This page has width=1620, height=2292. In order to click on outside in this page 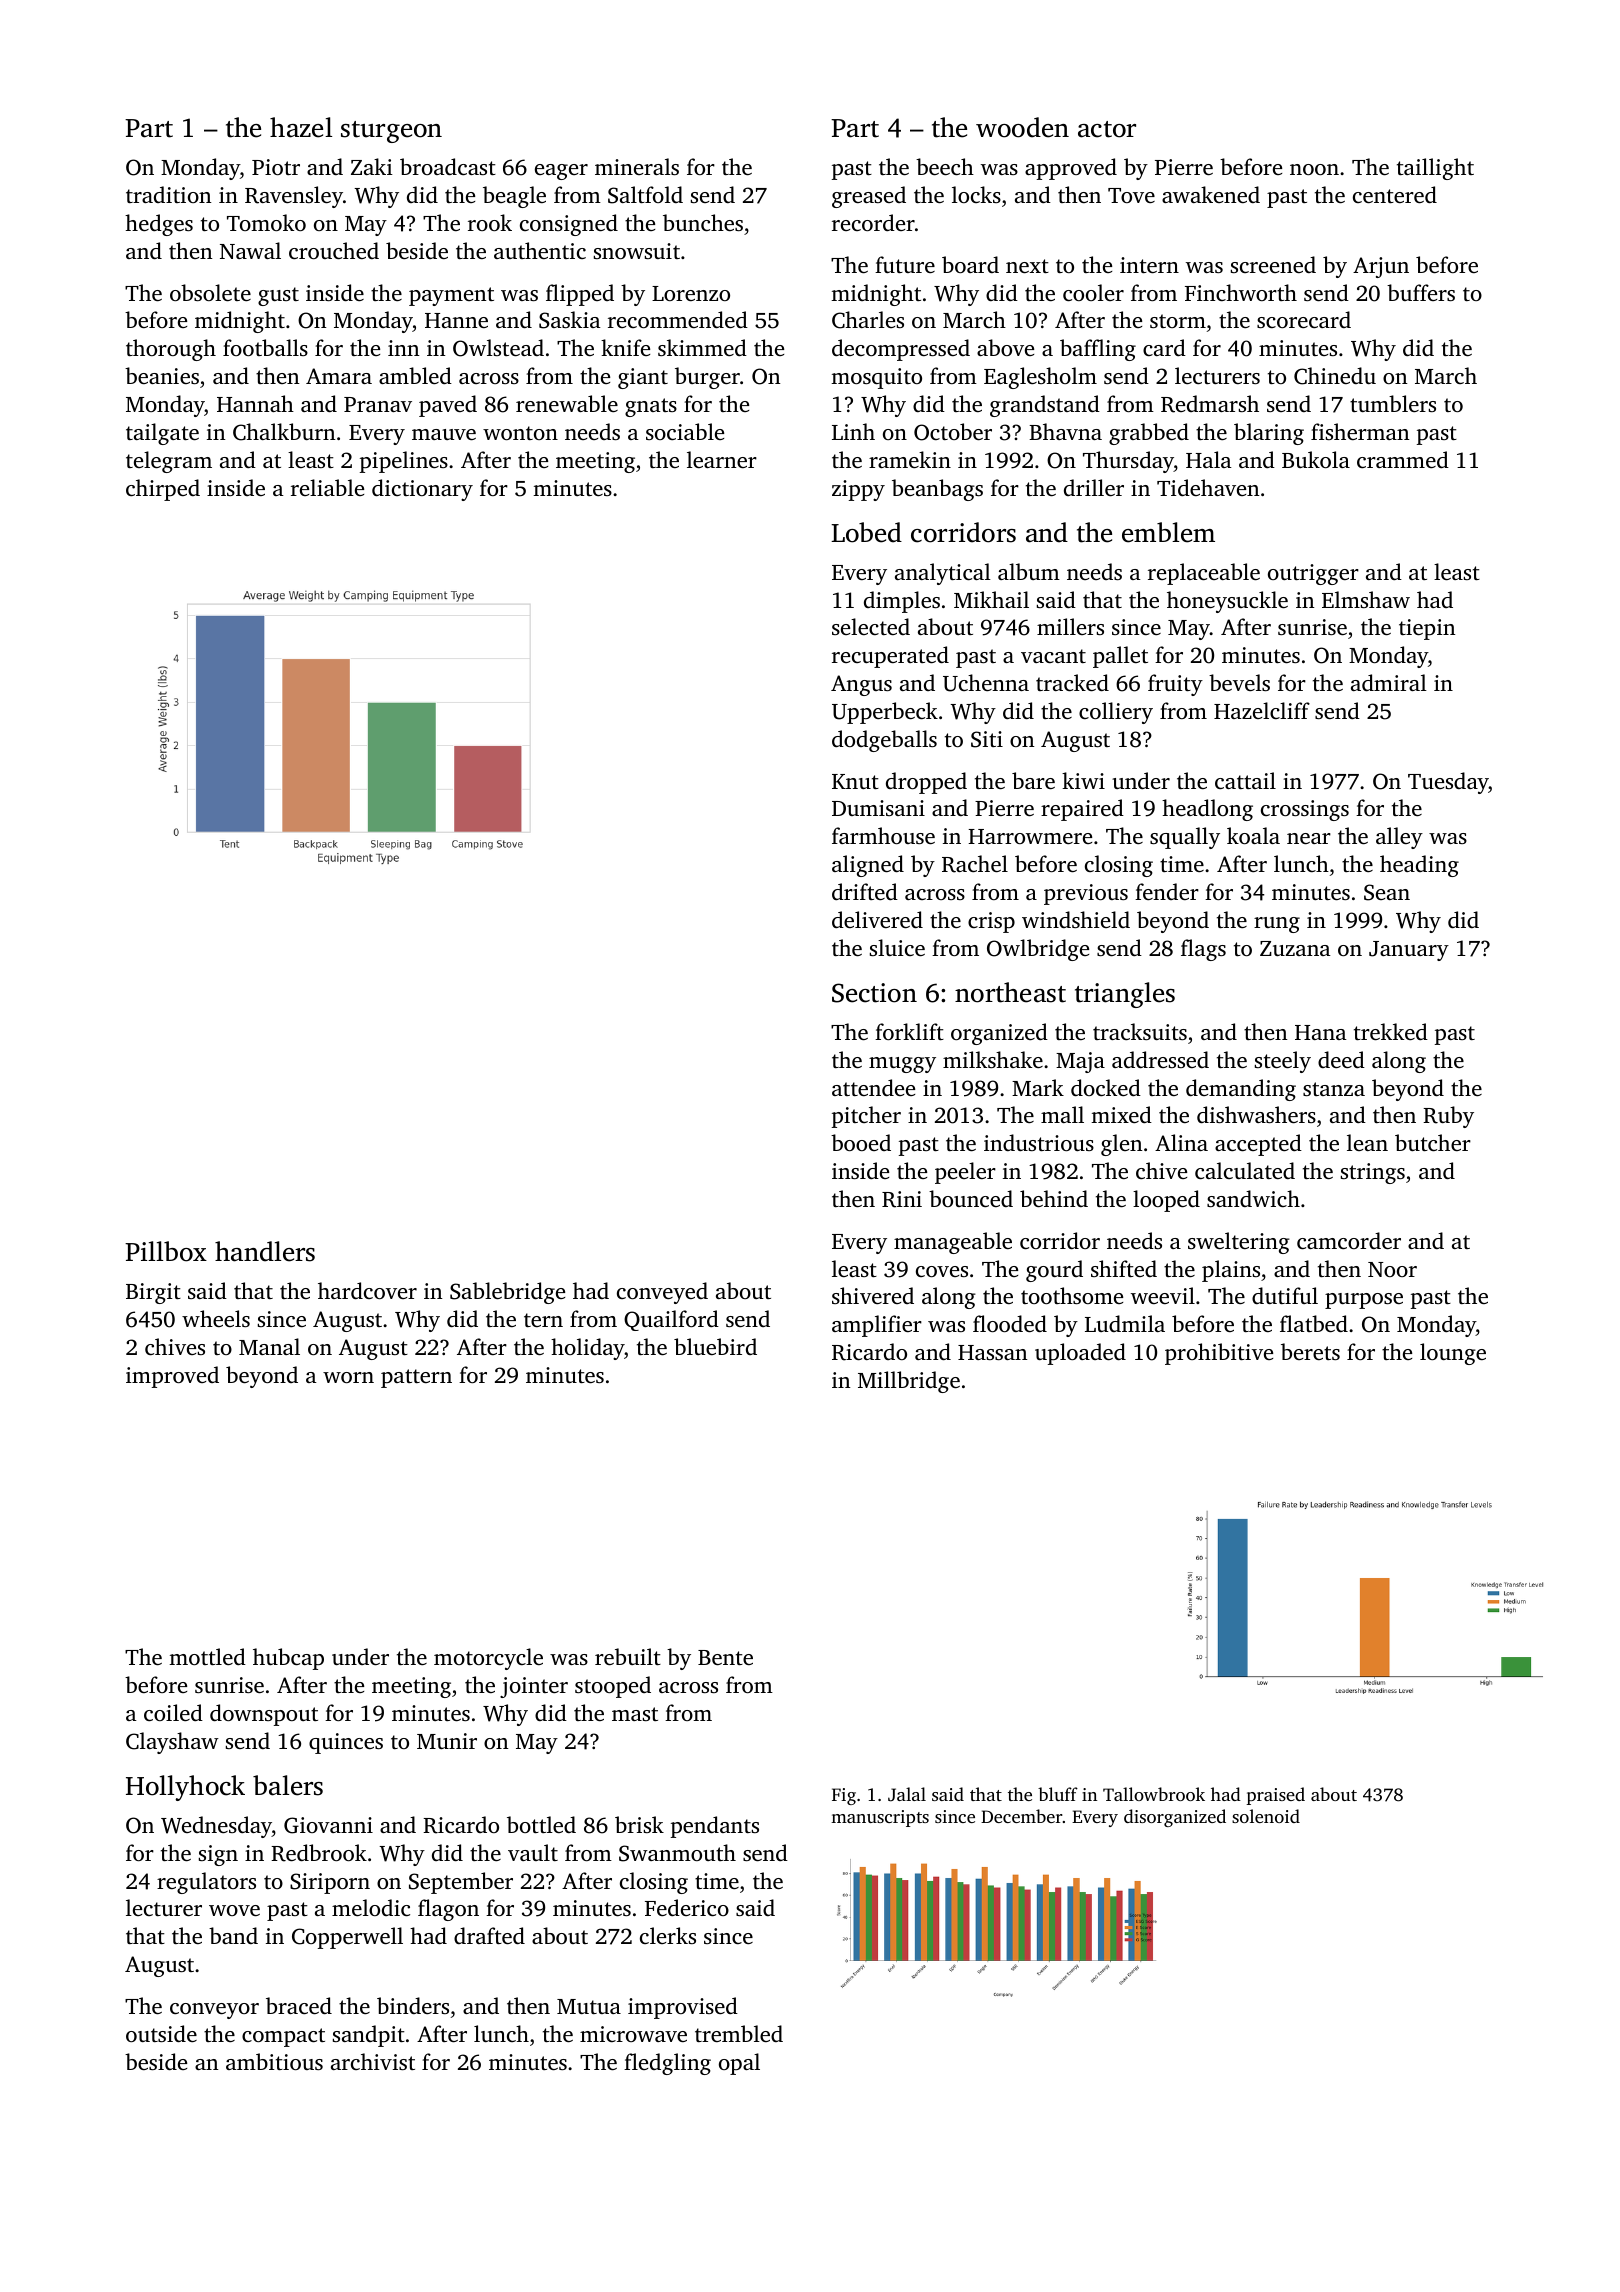, I will do `click(161, 2033)`.
